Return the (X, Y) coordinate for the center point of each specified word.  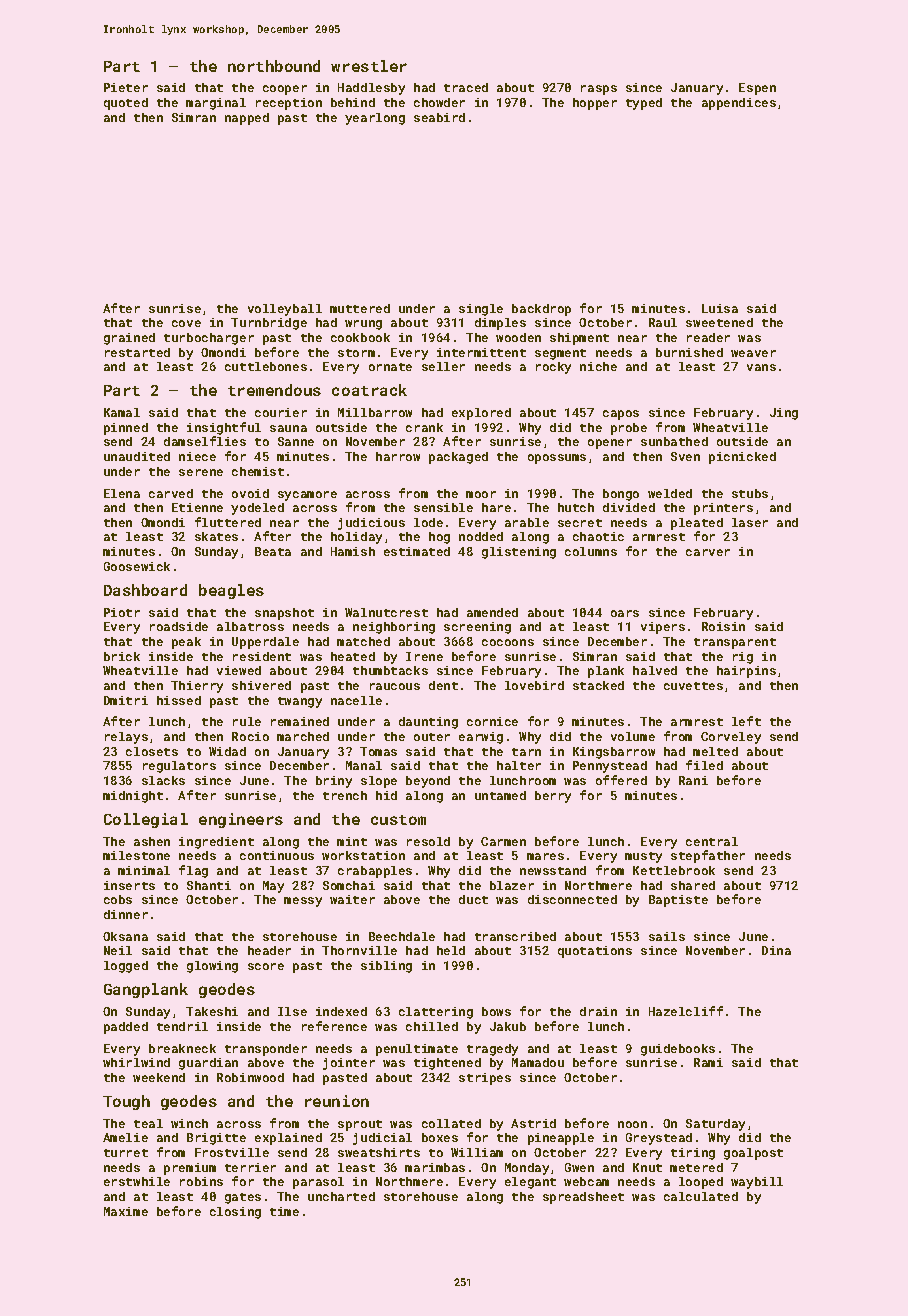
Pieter (126, 87)
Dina (776, 950)
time (284, 1211)
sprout (360, 1125)
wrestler (369, 66)
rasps (599, 90)
